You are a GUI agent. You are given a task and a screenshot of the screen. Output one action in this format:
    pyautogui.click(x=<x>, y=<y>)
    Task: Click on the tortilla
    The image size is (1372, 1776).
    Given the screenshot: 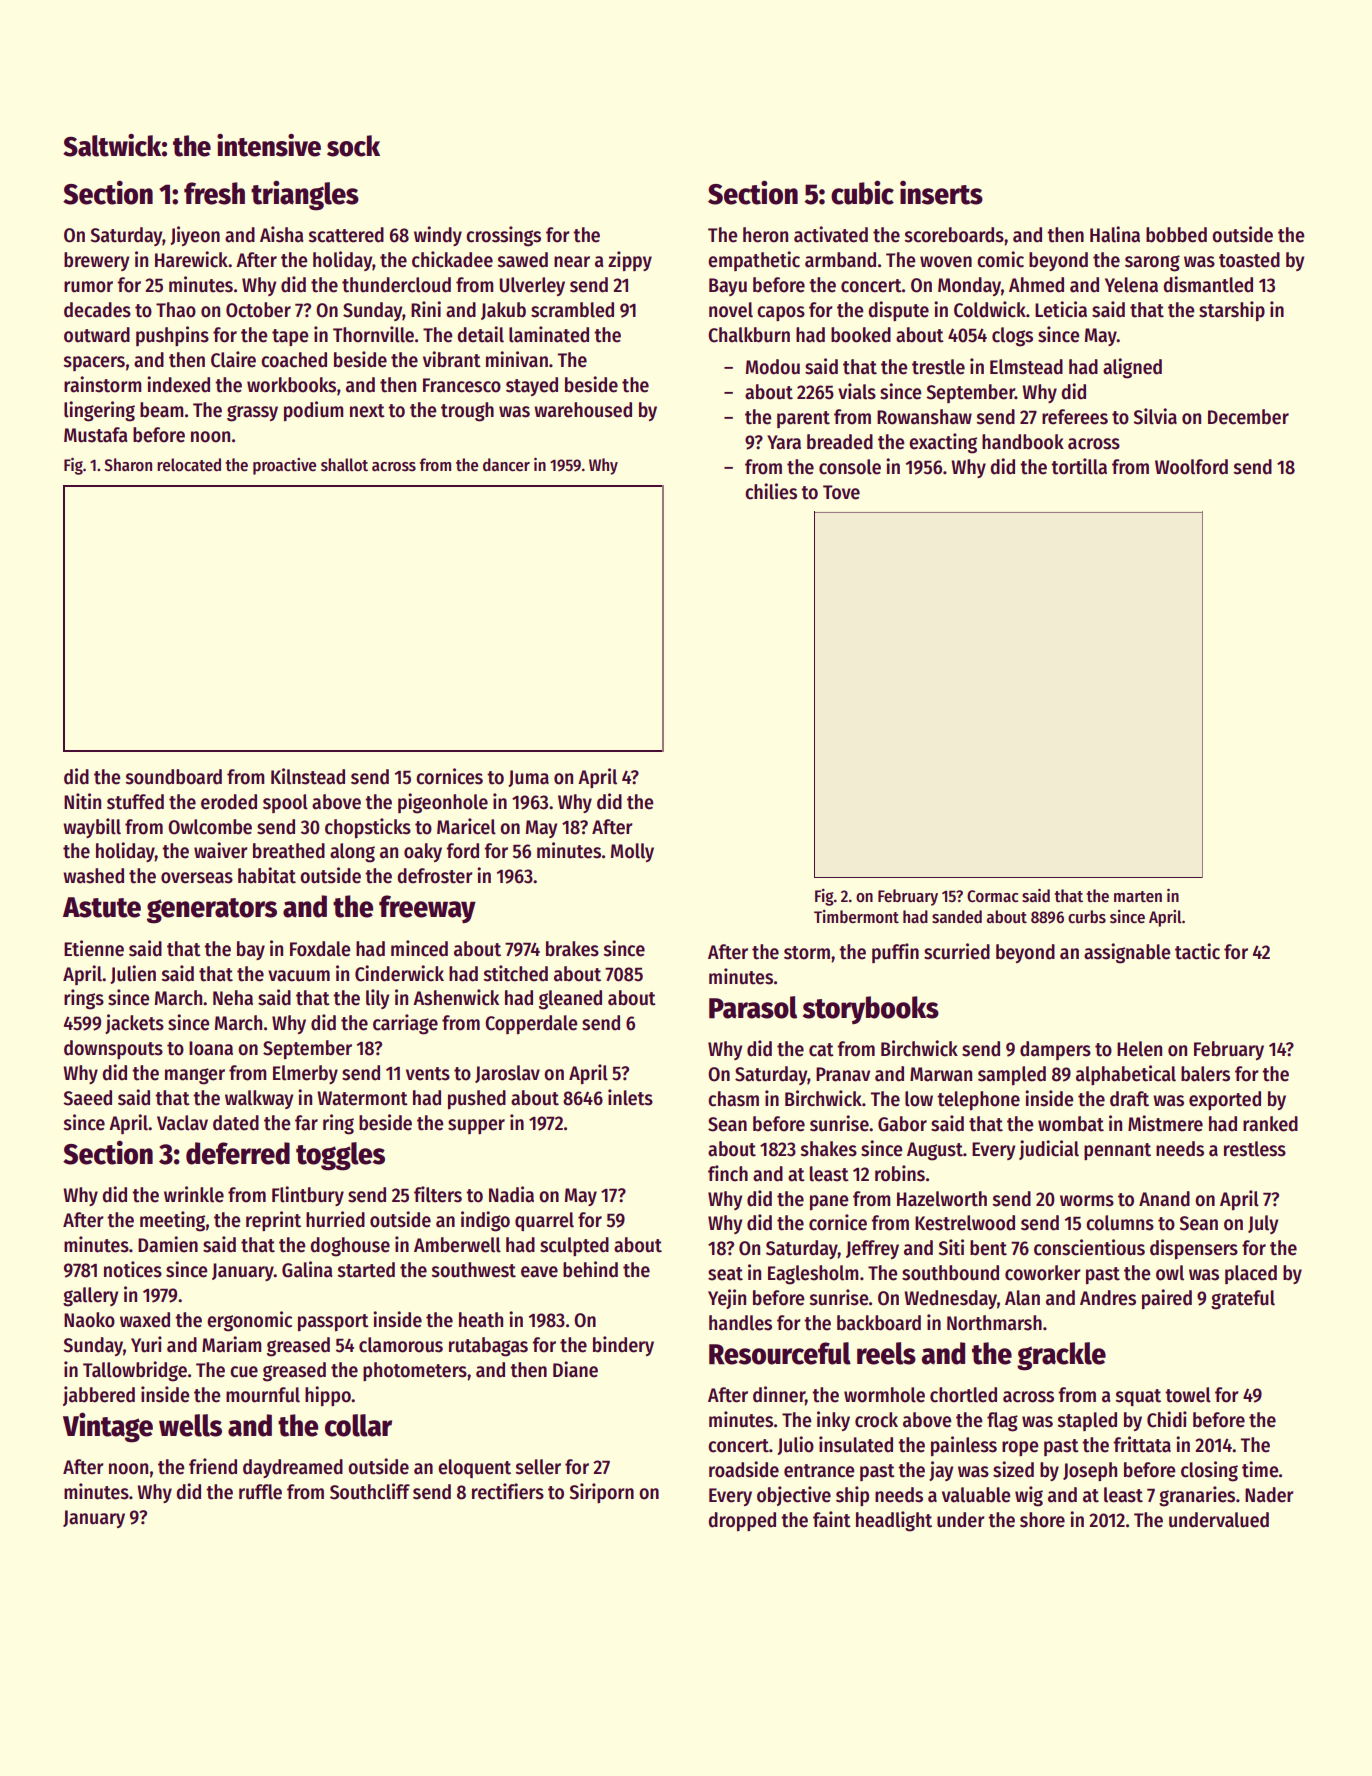 What is the action you would take?
    pyautogui.click(x=1079, y=466)
